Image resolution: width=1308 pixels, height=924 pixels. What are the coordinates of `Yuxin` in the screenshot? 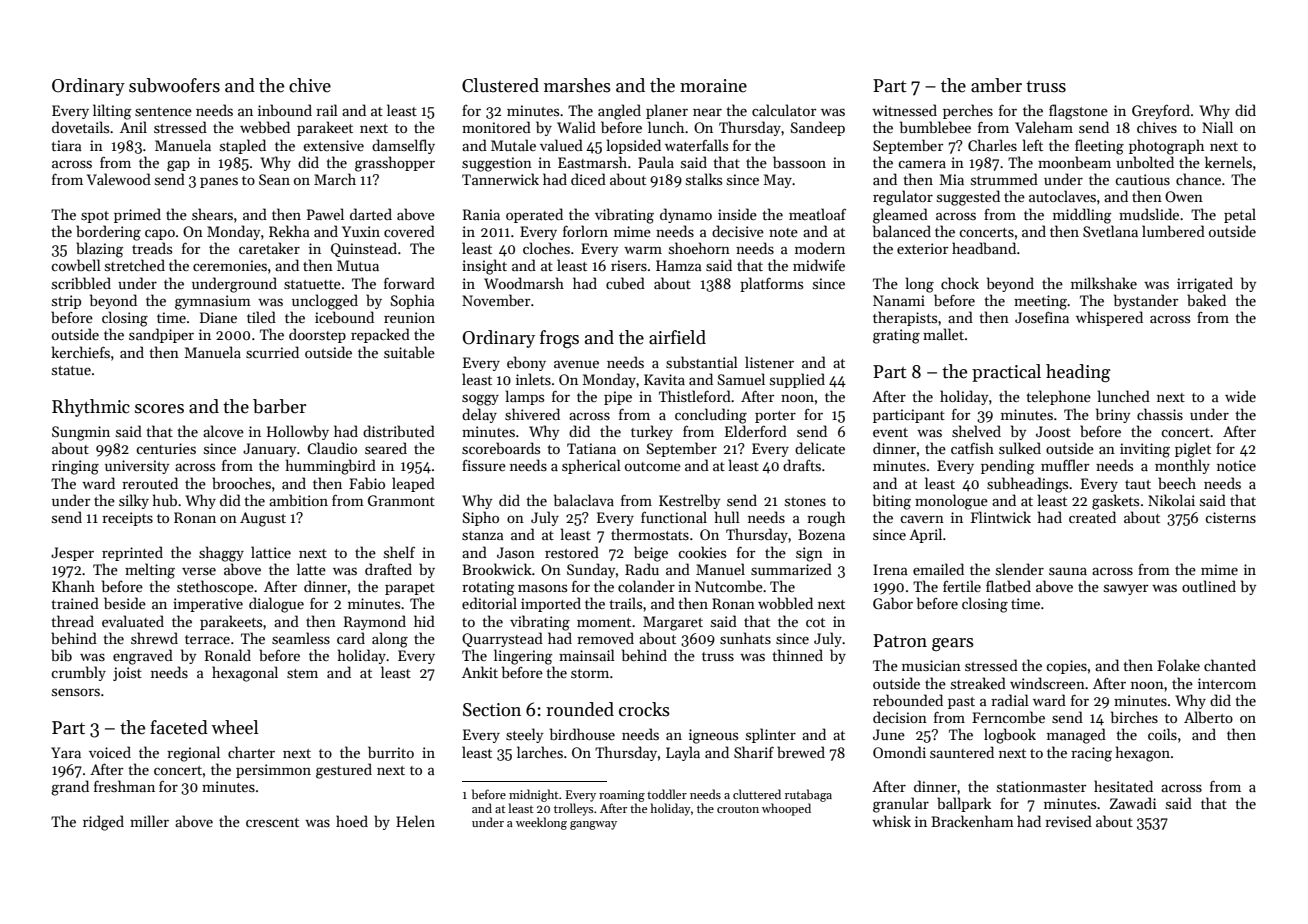 It's located at (361, 231).
